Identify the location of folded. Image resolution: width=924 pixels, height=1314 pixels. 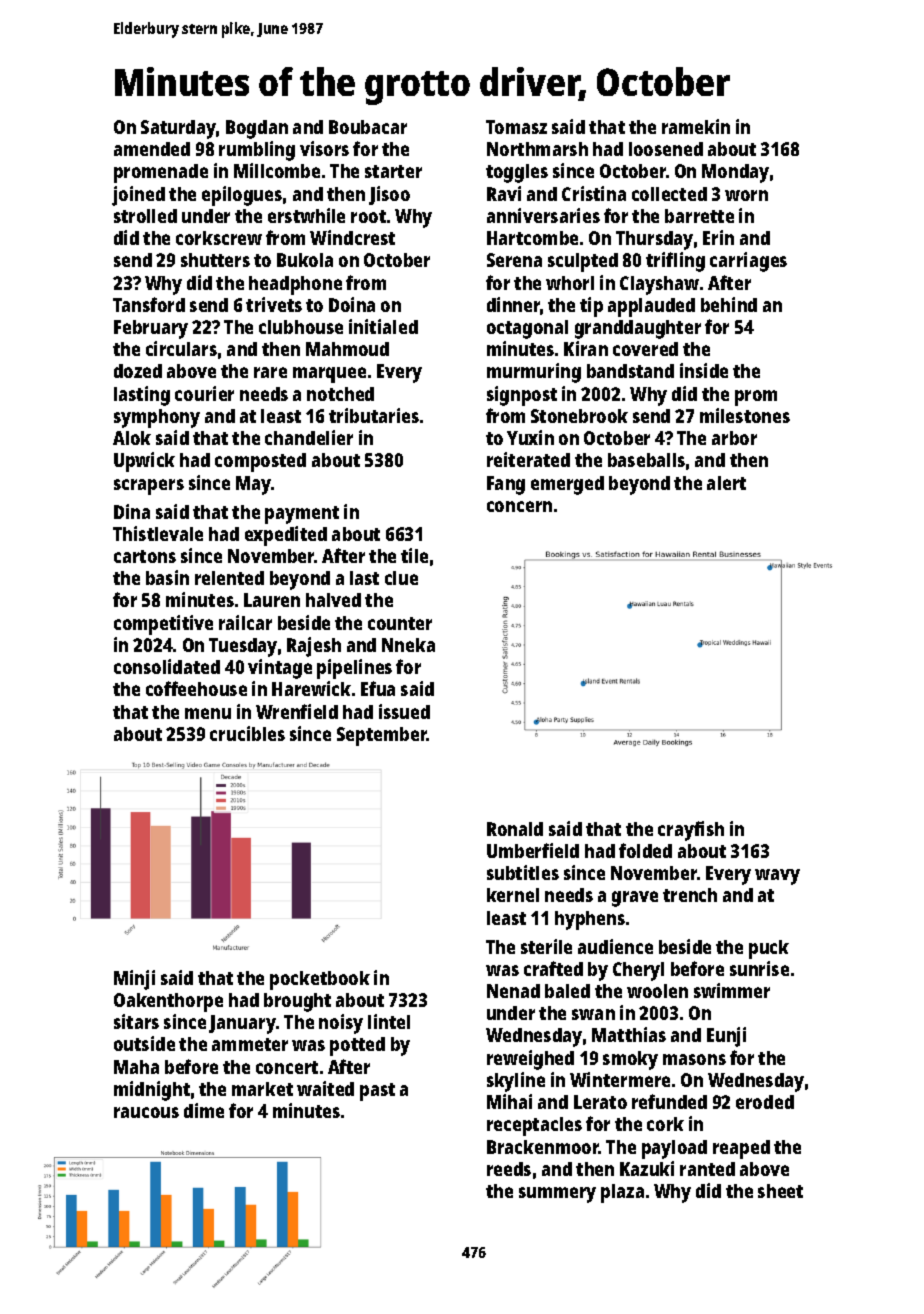
(645, 850).
